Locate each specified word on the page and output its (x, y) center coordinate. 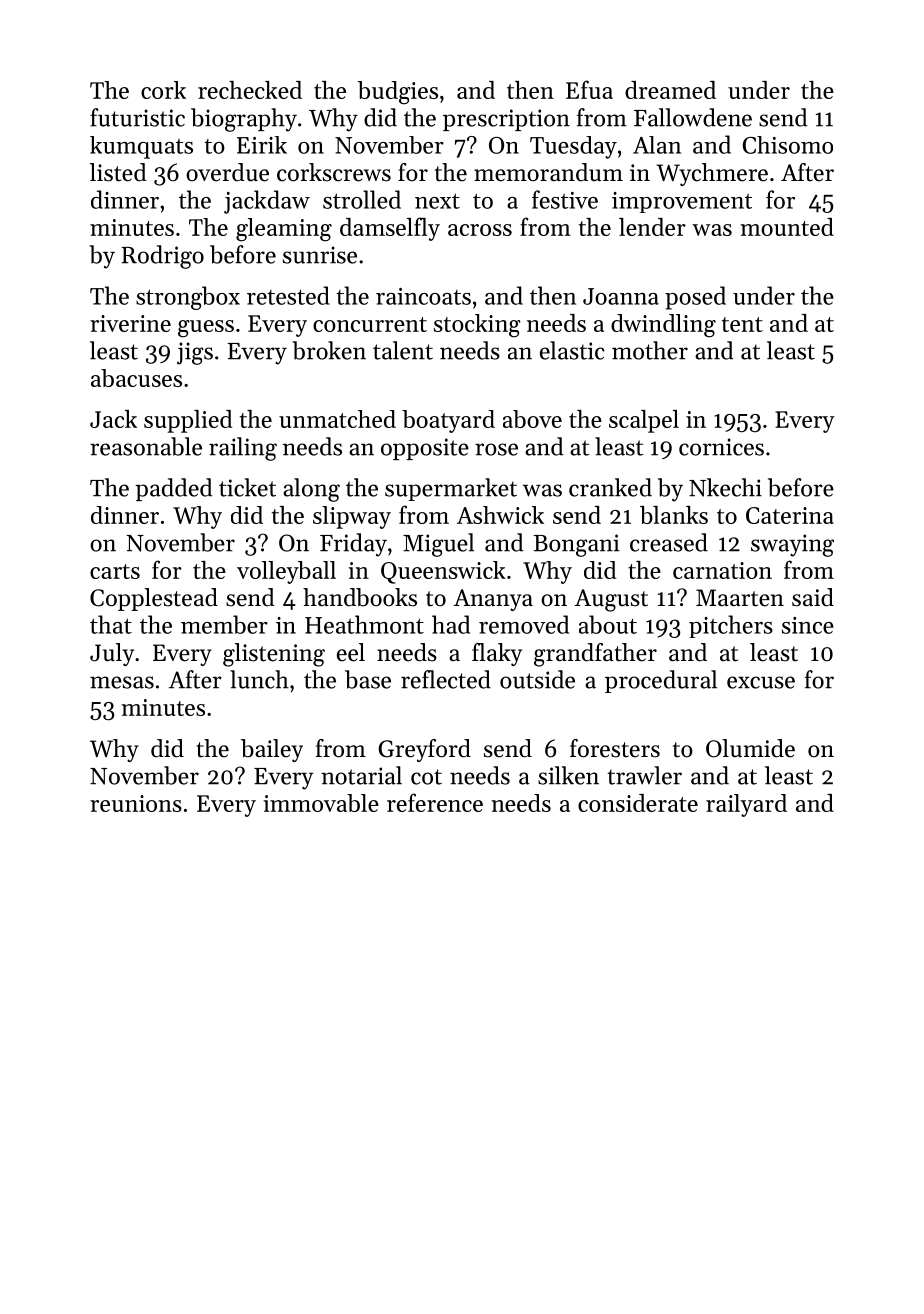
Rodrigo (162, 257)
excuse (761, 682)
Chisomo (788, 145)
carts (115, 571)
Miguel (438, 545)
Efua (589, 89)
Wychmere (712, 174)
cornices (721, 447)
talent (403, 350)
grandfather (595, 655)
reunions (136, 803)
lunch (259, 679)
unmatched (337, 419)
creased (669, 542)
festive (565, 199)
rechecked (250, 90)
